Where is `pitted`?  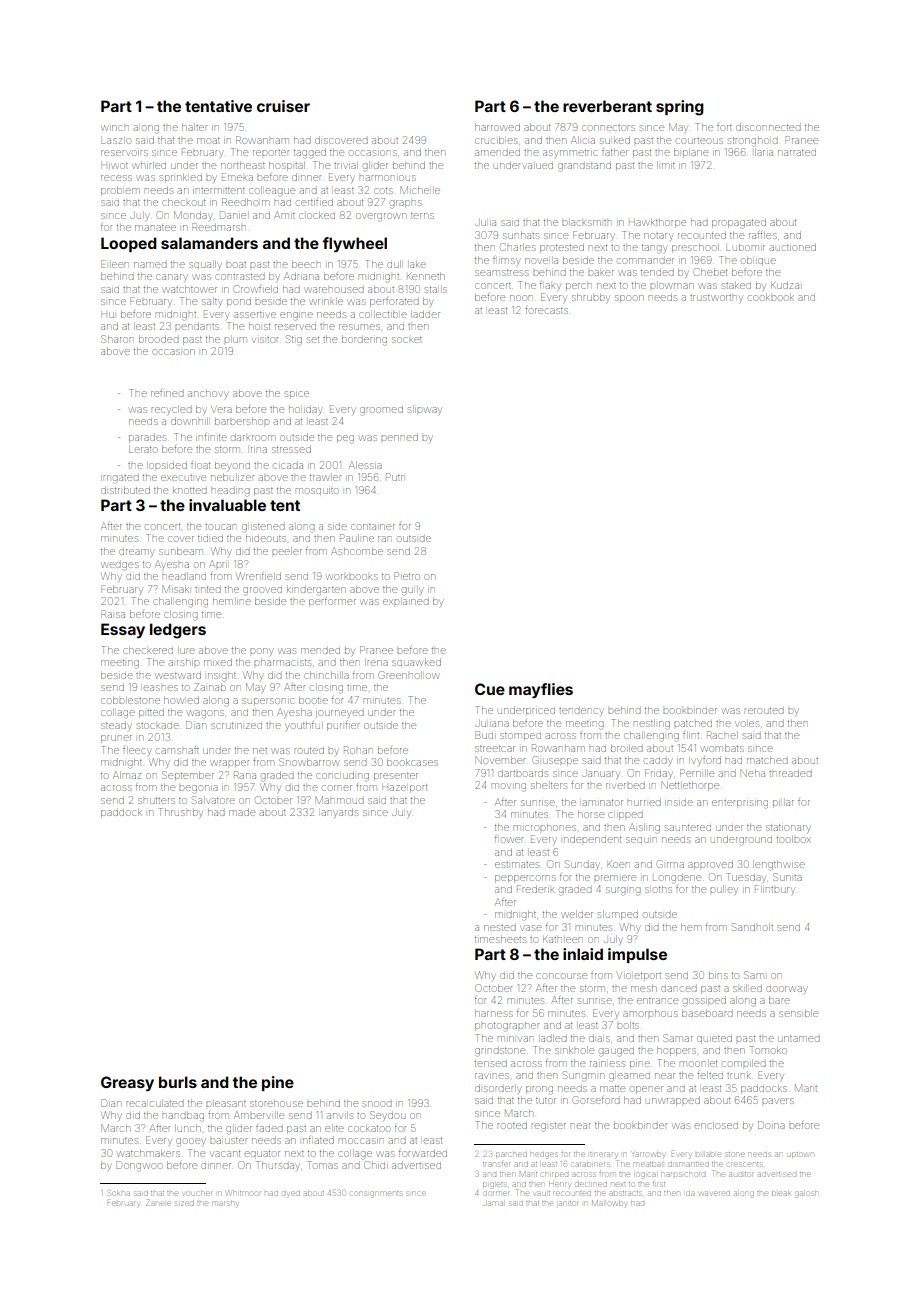 pitted is located at coordinates (151, 713).
